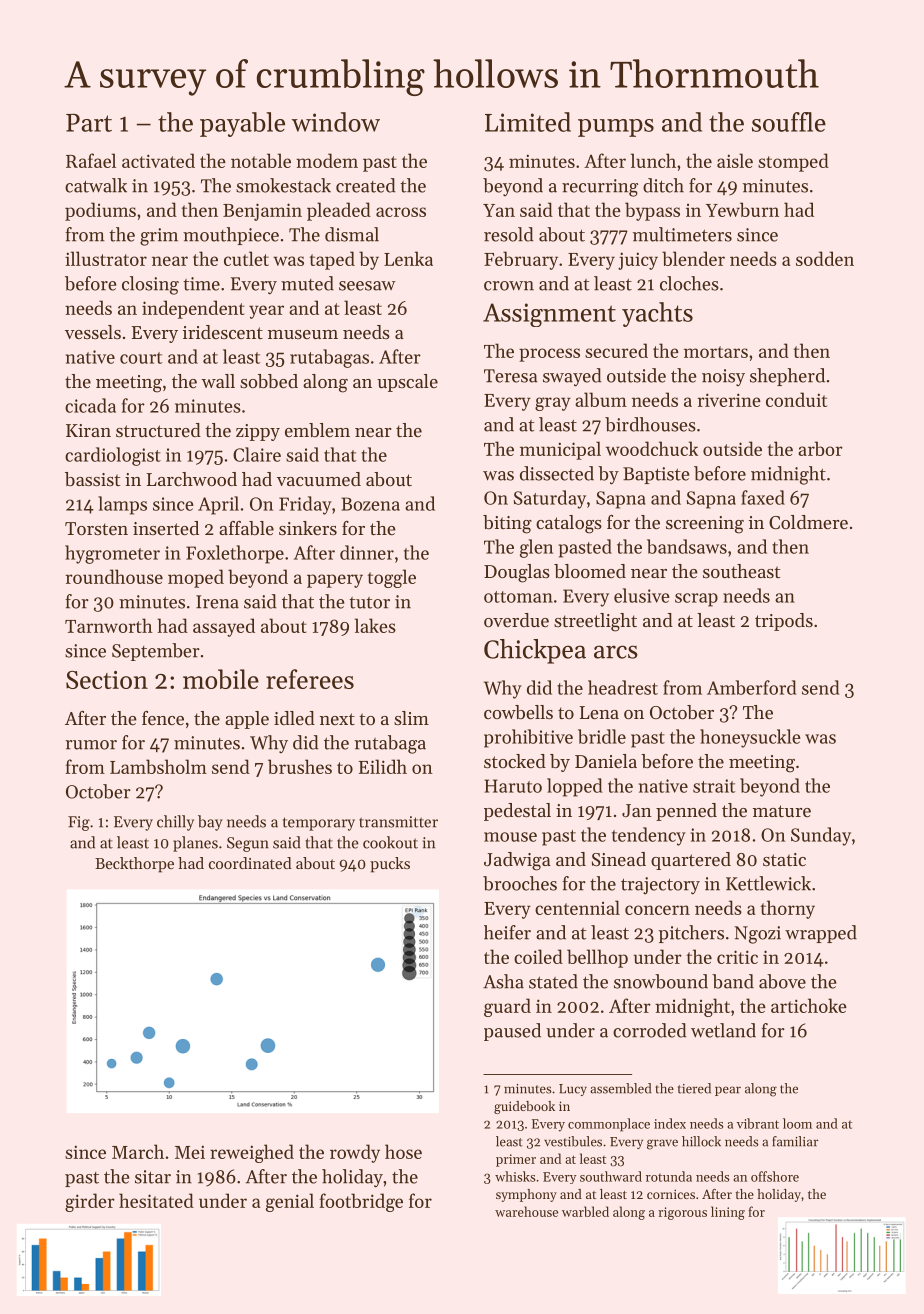 The height and width of the image is (1314, 924). I want to click on rigorous, so click(682, 1213).
